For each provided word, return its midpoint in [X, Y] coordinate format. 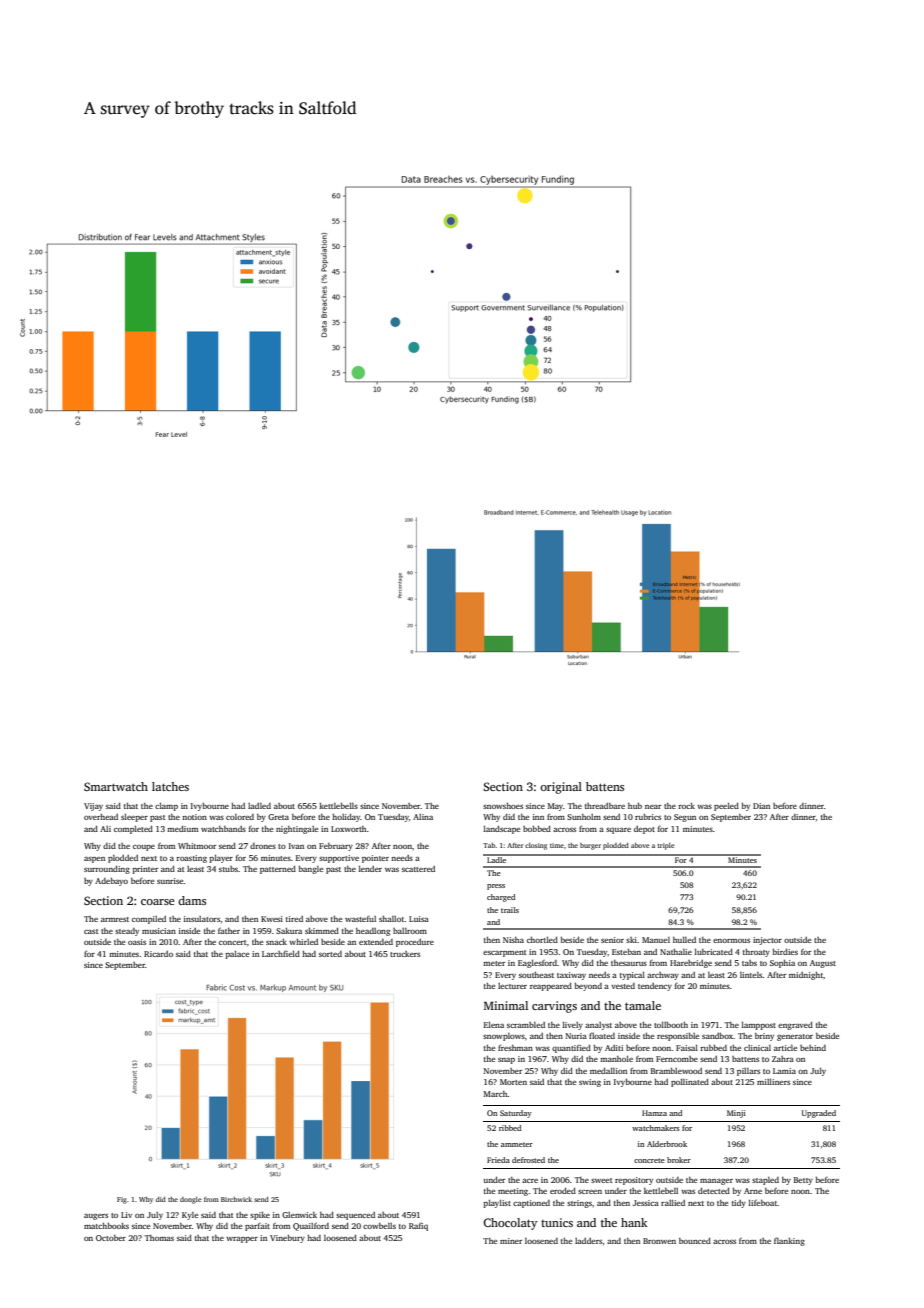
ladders [588, 1241]
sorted [330, 954]
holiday [346, 818]
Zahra [783, 1059]
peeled [726, 807]
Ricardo [158, 954]
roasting [191, 859]
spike [260, 1216]
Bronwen [659, 1241]
